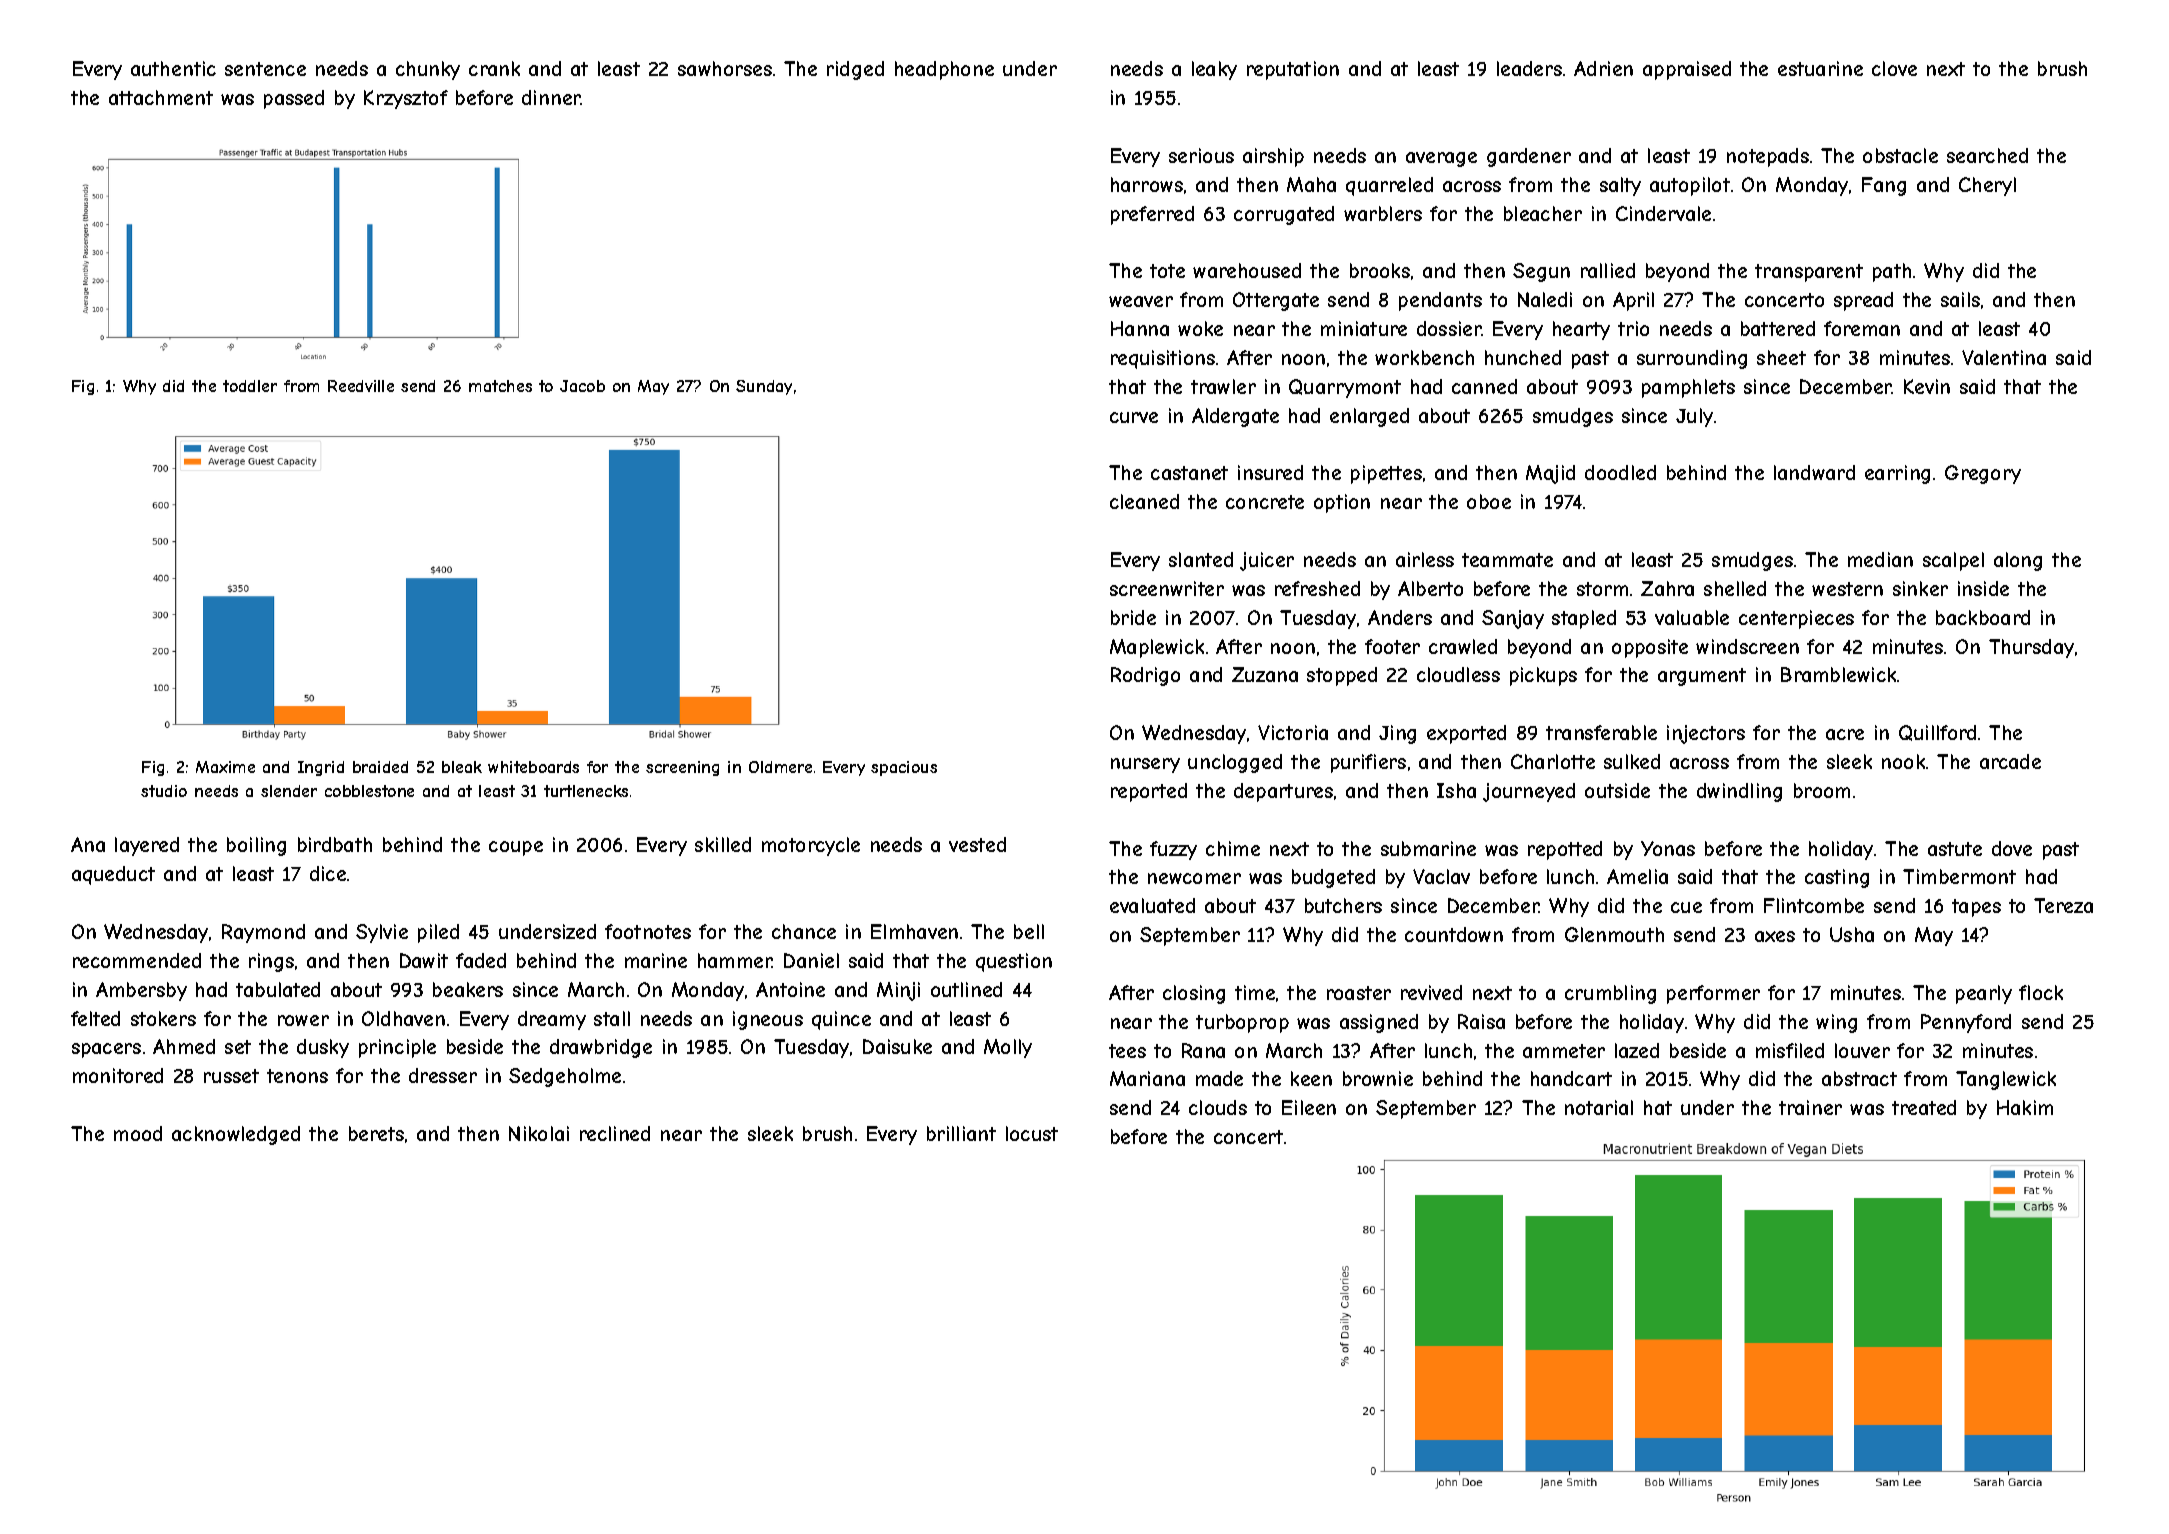 This screenshot has height=1534, width=2169. What do you see at coordinates (1852, 934) in the screenshot?
I see `Usha` at bounding box center [1852, 934].
